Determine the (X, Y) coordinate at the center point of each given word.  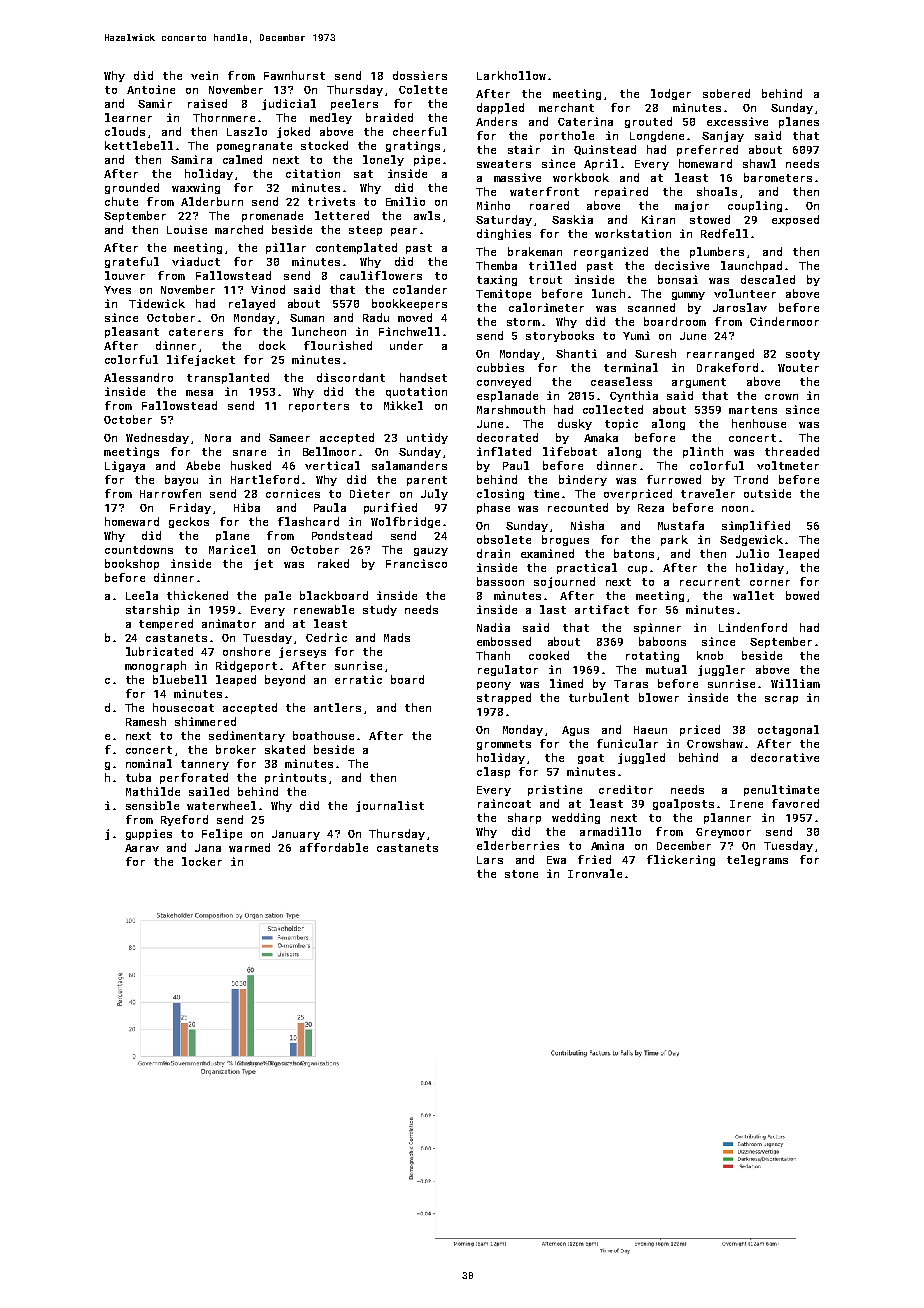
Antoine (151, 89)
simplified (756, 526)
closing (500, 494)
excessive (737, 121)
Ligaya (125, 466)
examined (547, 553)
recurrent (710, 582)
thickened (197, 595)
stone (521, 874)
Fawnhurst (294, 75)
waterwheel (221, 805)
